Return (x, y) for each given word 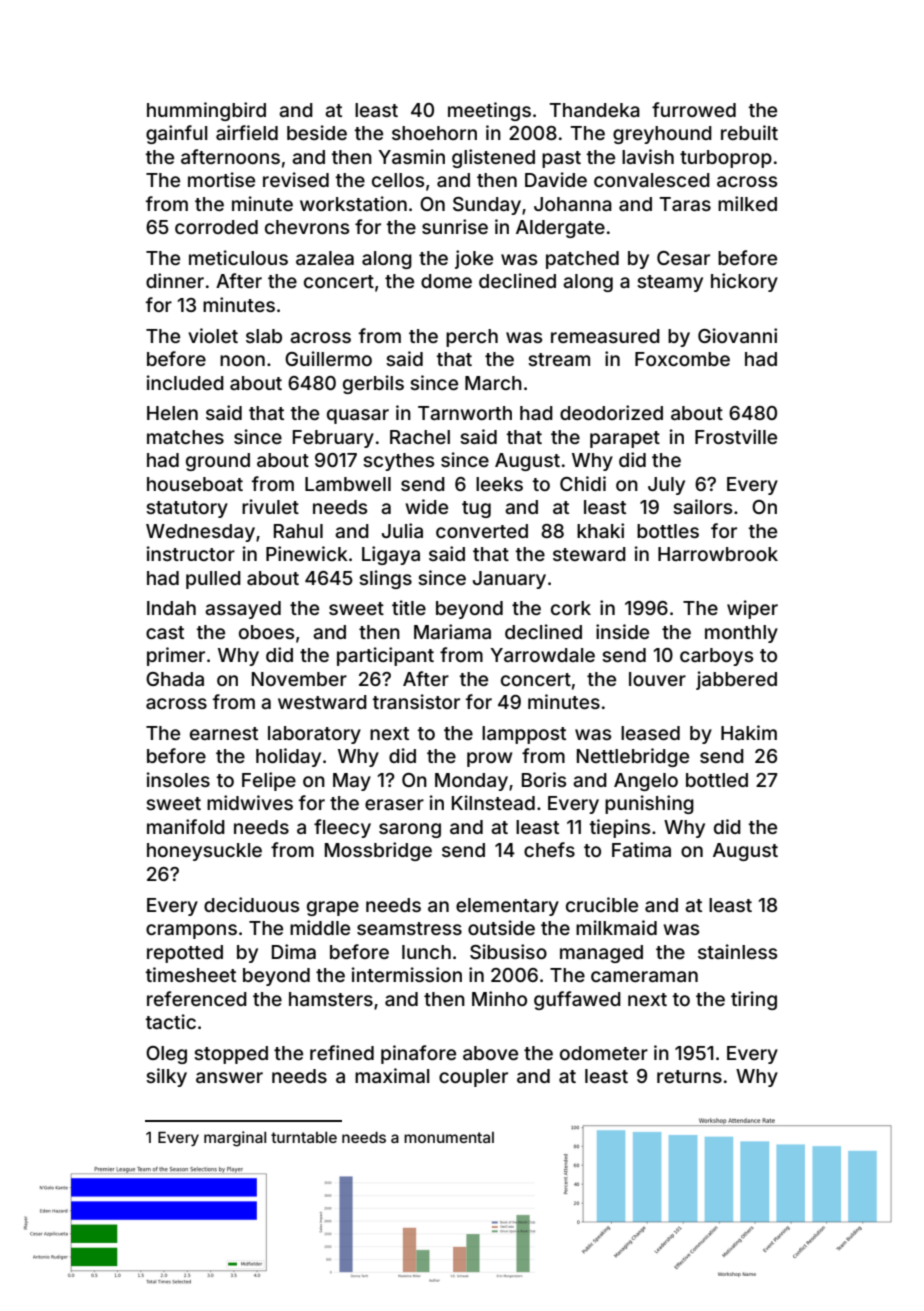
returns (689, 1076)
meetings (489, 111)
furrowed (694, 109)
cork (571, 608)
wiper (752, 609)
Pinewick (307, 553)
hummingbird (206, 111)
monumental (449, 1137)
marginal (235, 1139)
